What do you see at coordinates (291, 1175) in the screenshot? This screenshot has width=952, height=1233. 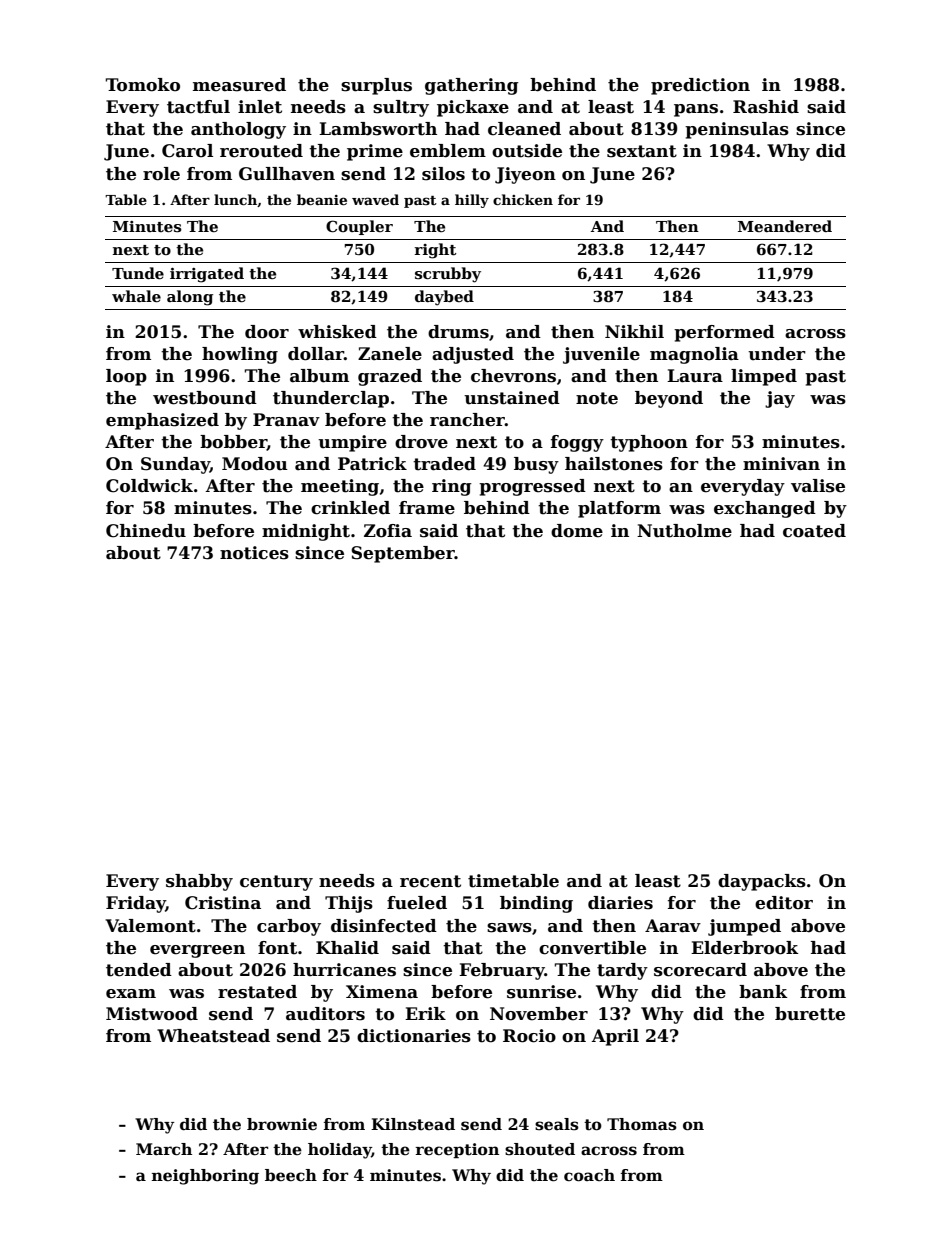 I see `beech` at bounding box center [291, 1175].
